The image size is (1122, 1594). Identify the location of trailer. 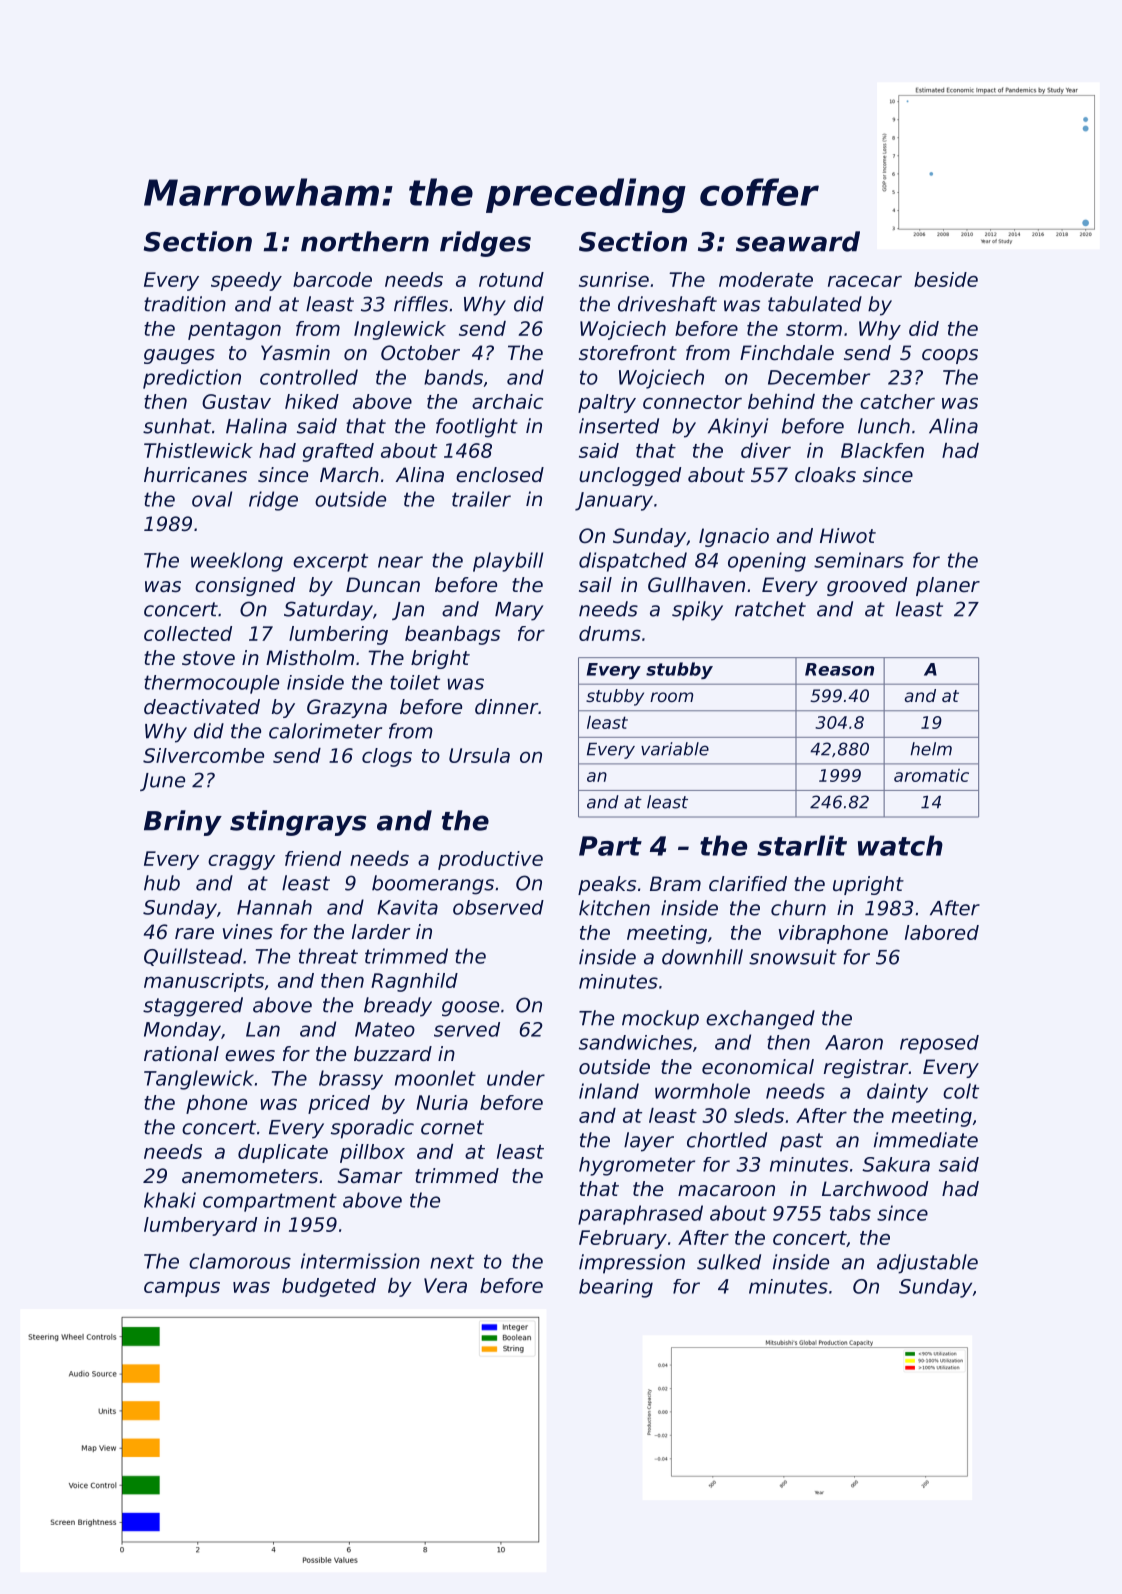
(481, 499).
